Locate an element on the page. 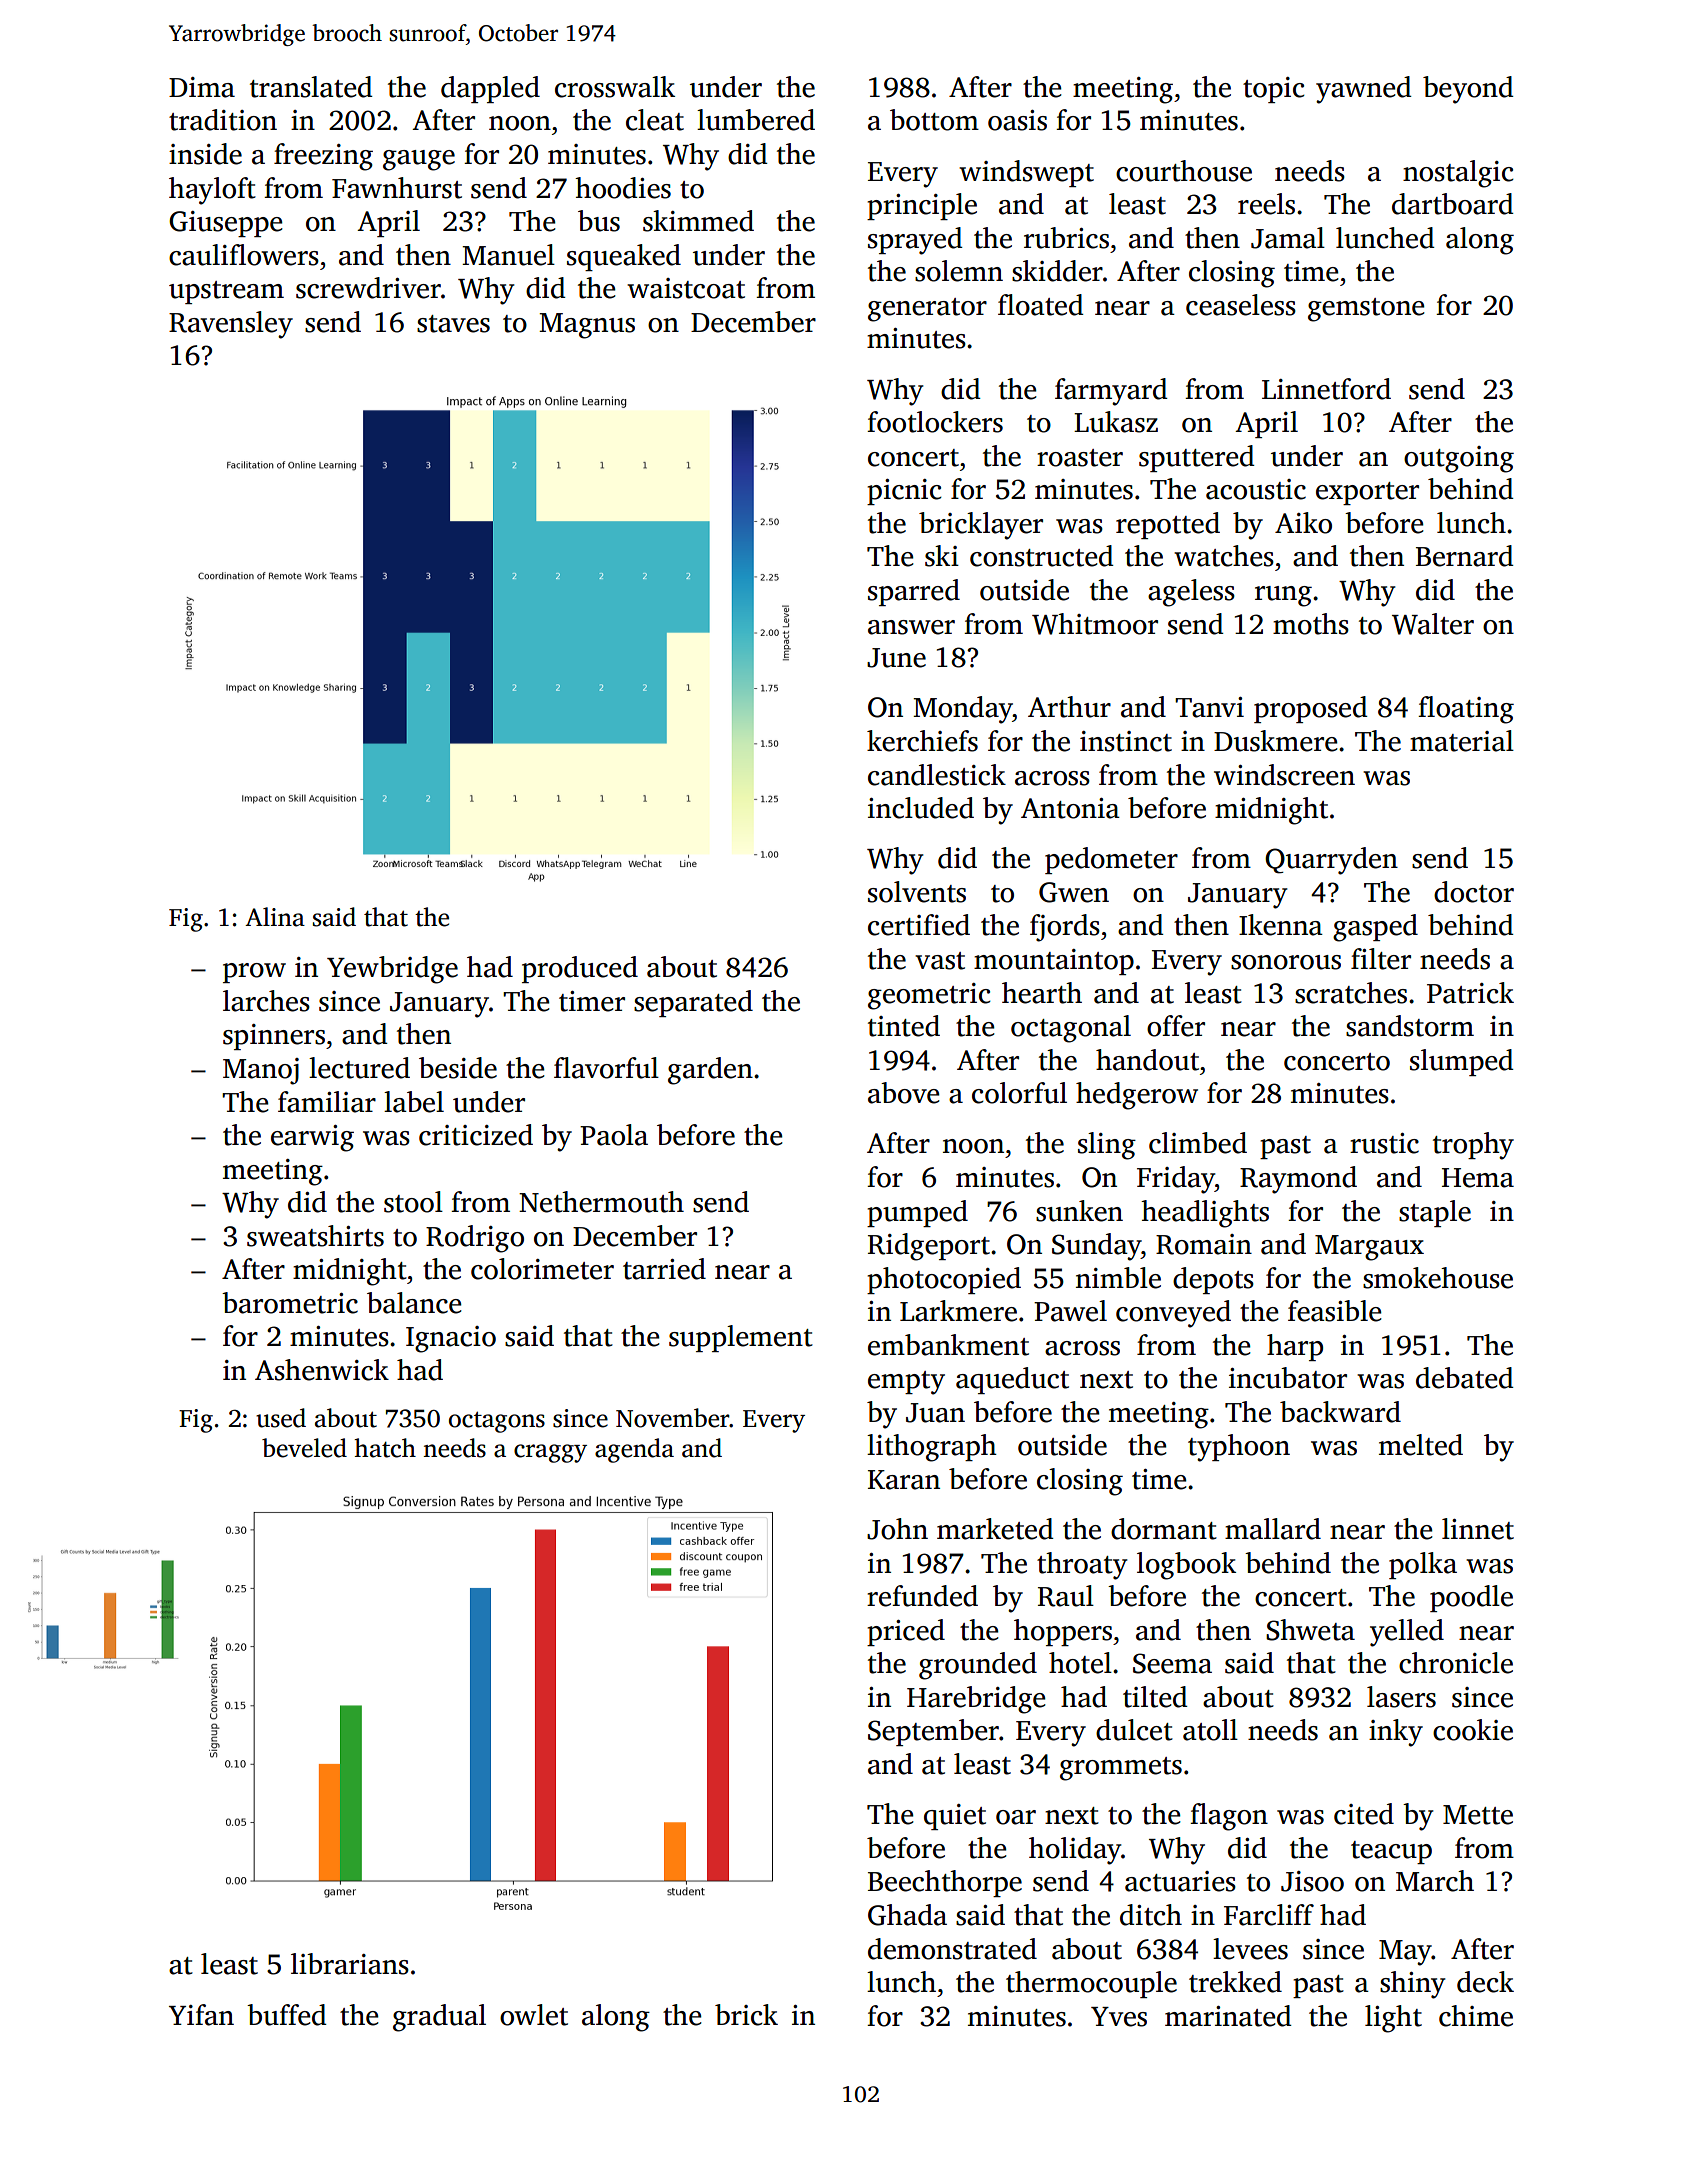 Image resolution: width=1683 pixels, height=2178 pixels. lumbered is located at coordinates (756, 120).
